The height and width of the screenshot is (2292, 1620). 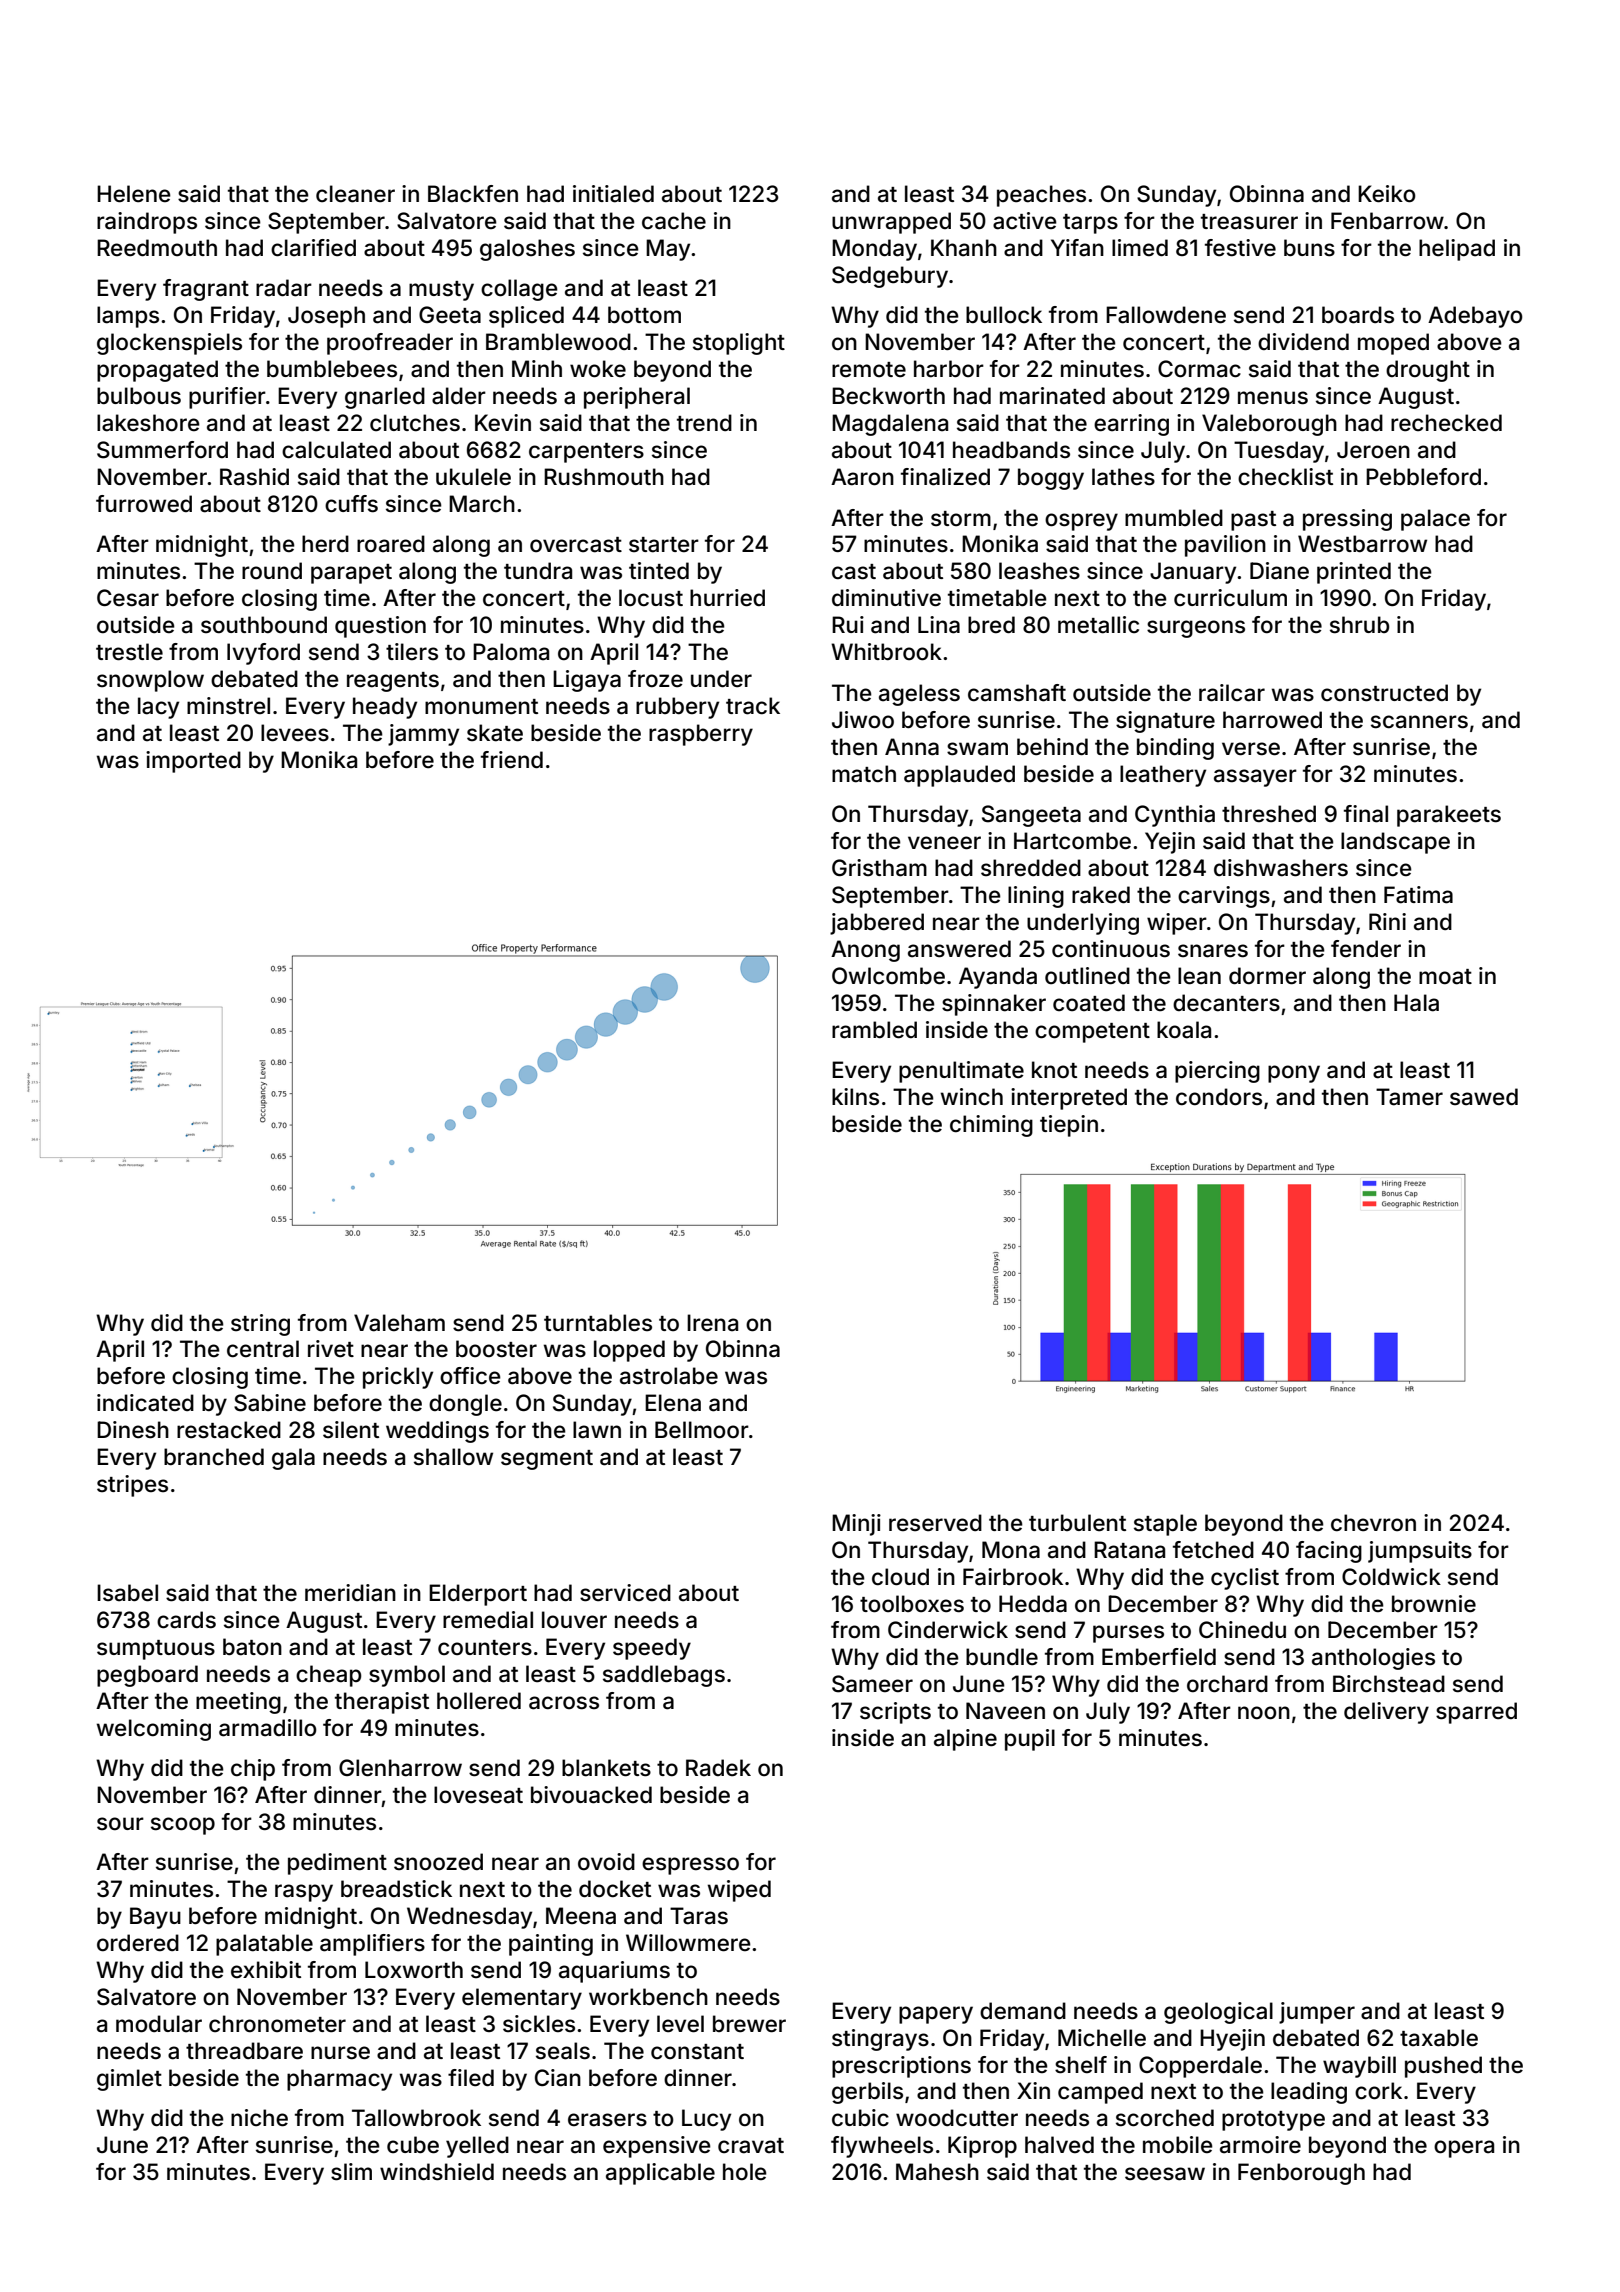 I want to click on Beckworth, so click(x=888, y=396).
